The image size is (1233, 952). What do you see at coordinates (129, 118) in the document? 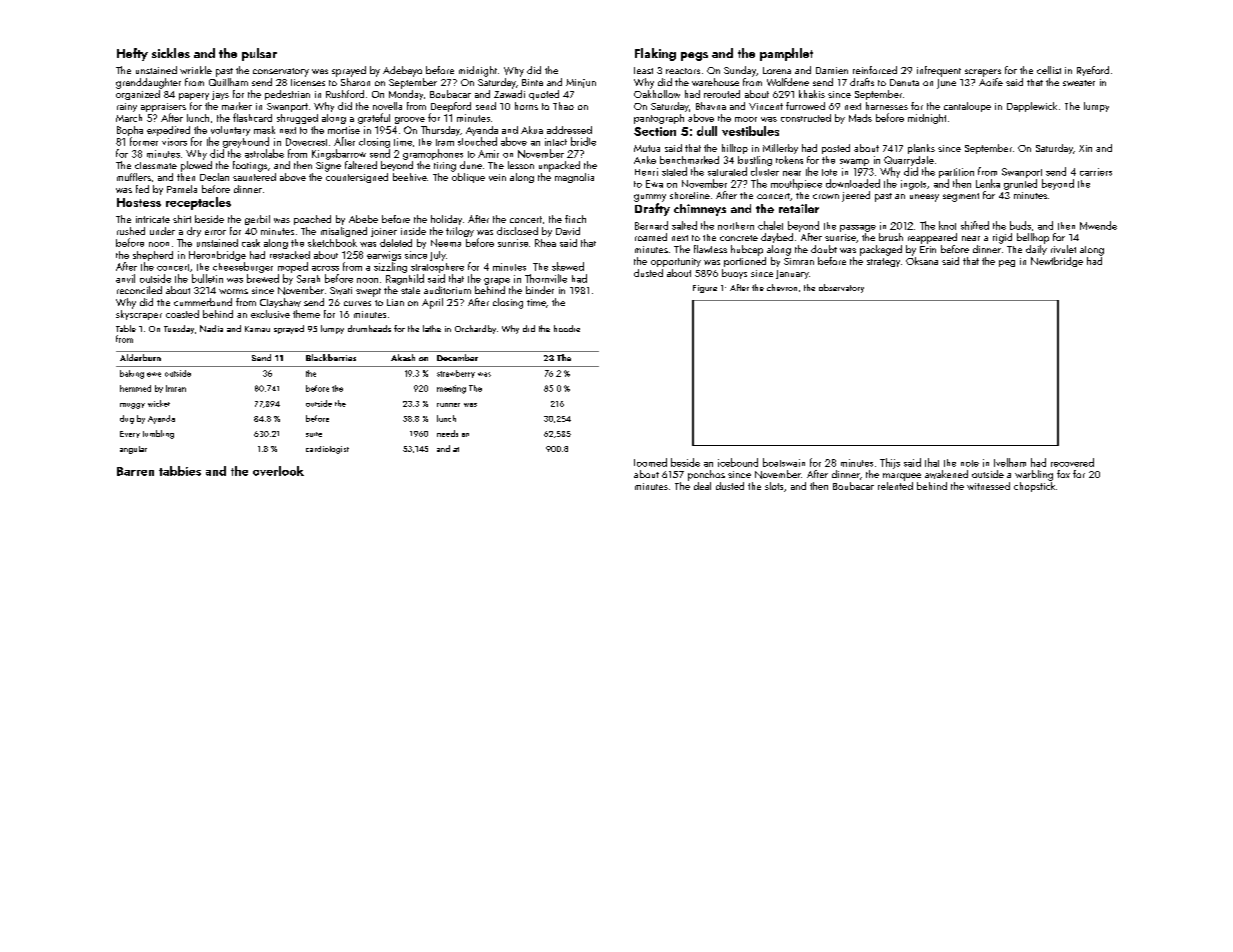
I see `March` at bounding box center [129, 118].
